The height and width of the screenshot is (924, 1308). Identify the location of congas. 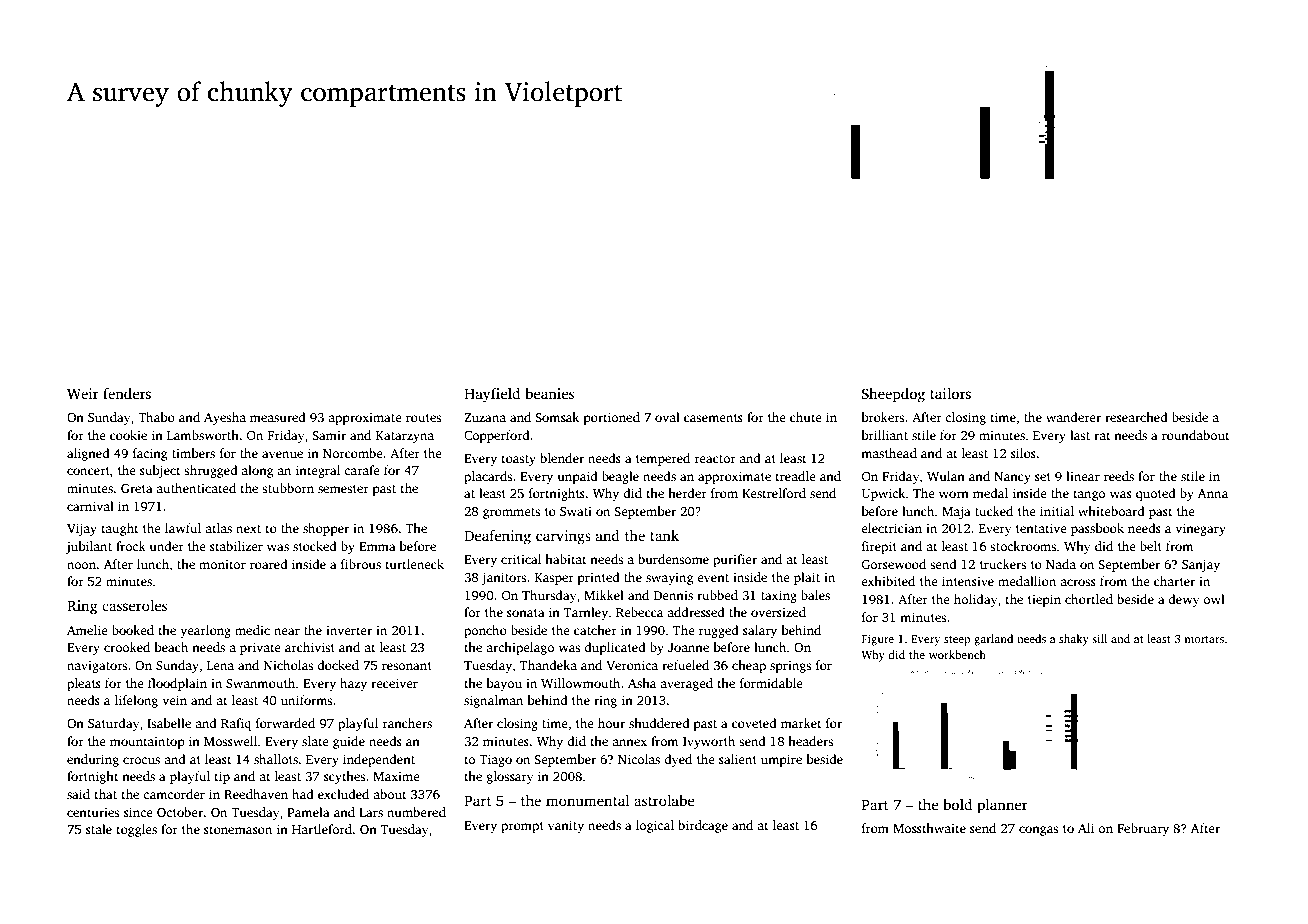
(1038, 831).
